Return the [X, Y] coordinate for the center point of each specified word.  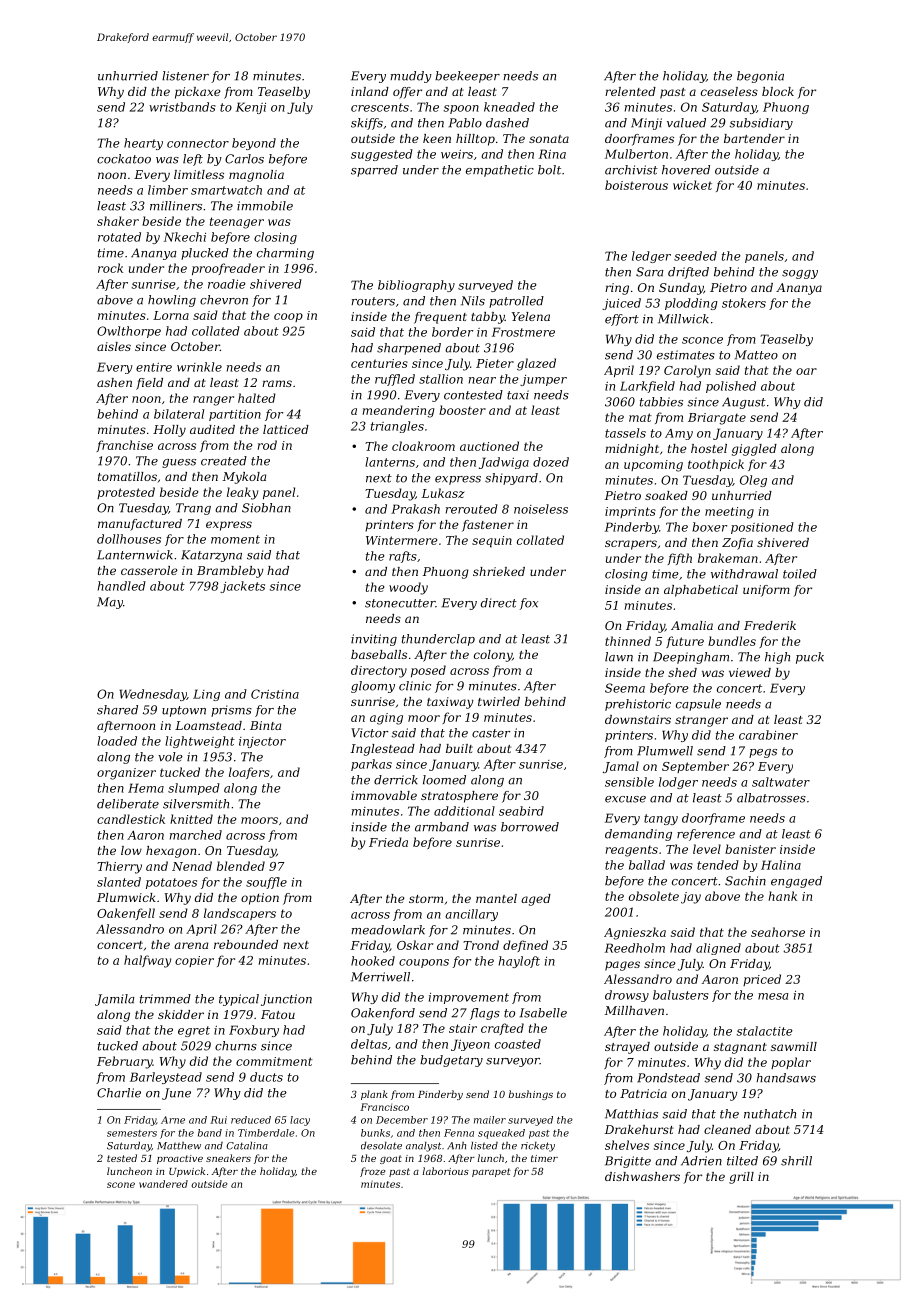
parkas [371, 765]
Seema [625, 688]
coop [288, 317]
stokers [744, 303]
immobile [265, 206]
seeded [695, 256]
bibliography [416, 286]
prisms [231, 711]
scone [121, 1185]
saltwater [781, 782]
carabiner [768, 735]
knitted [191, 819]
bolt [549, 170]
